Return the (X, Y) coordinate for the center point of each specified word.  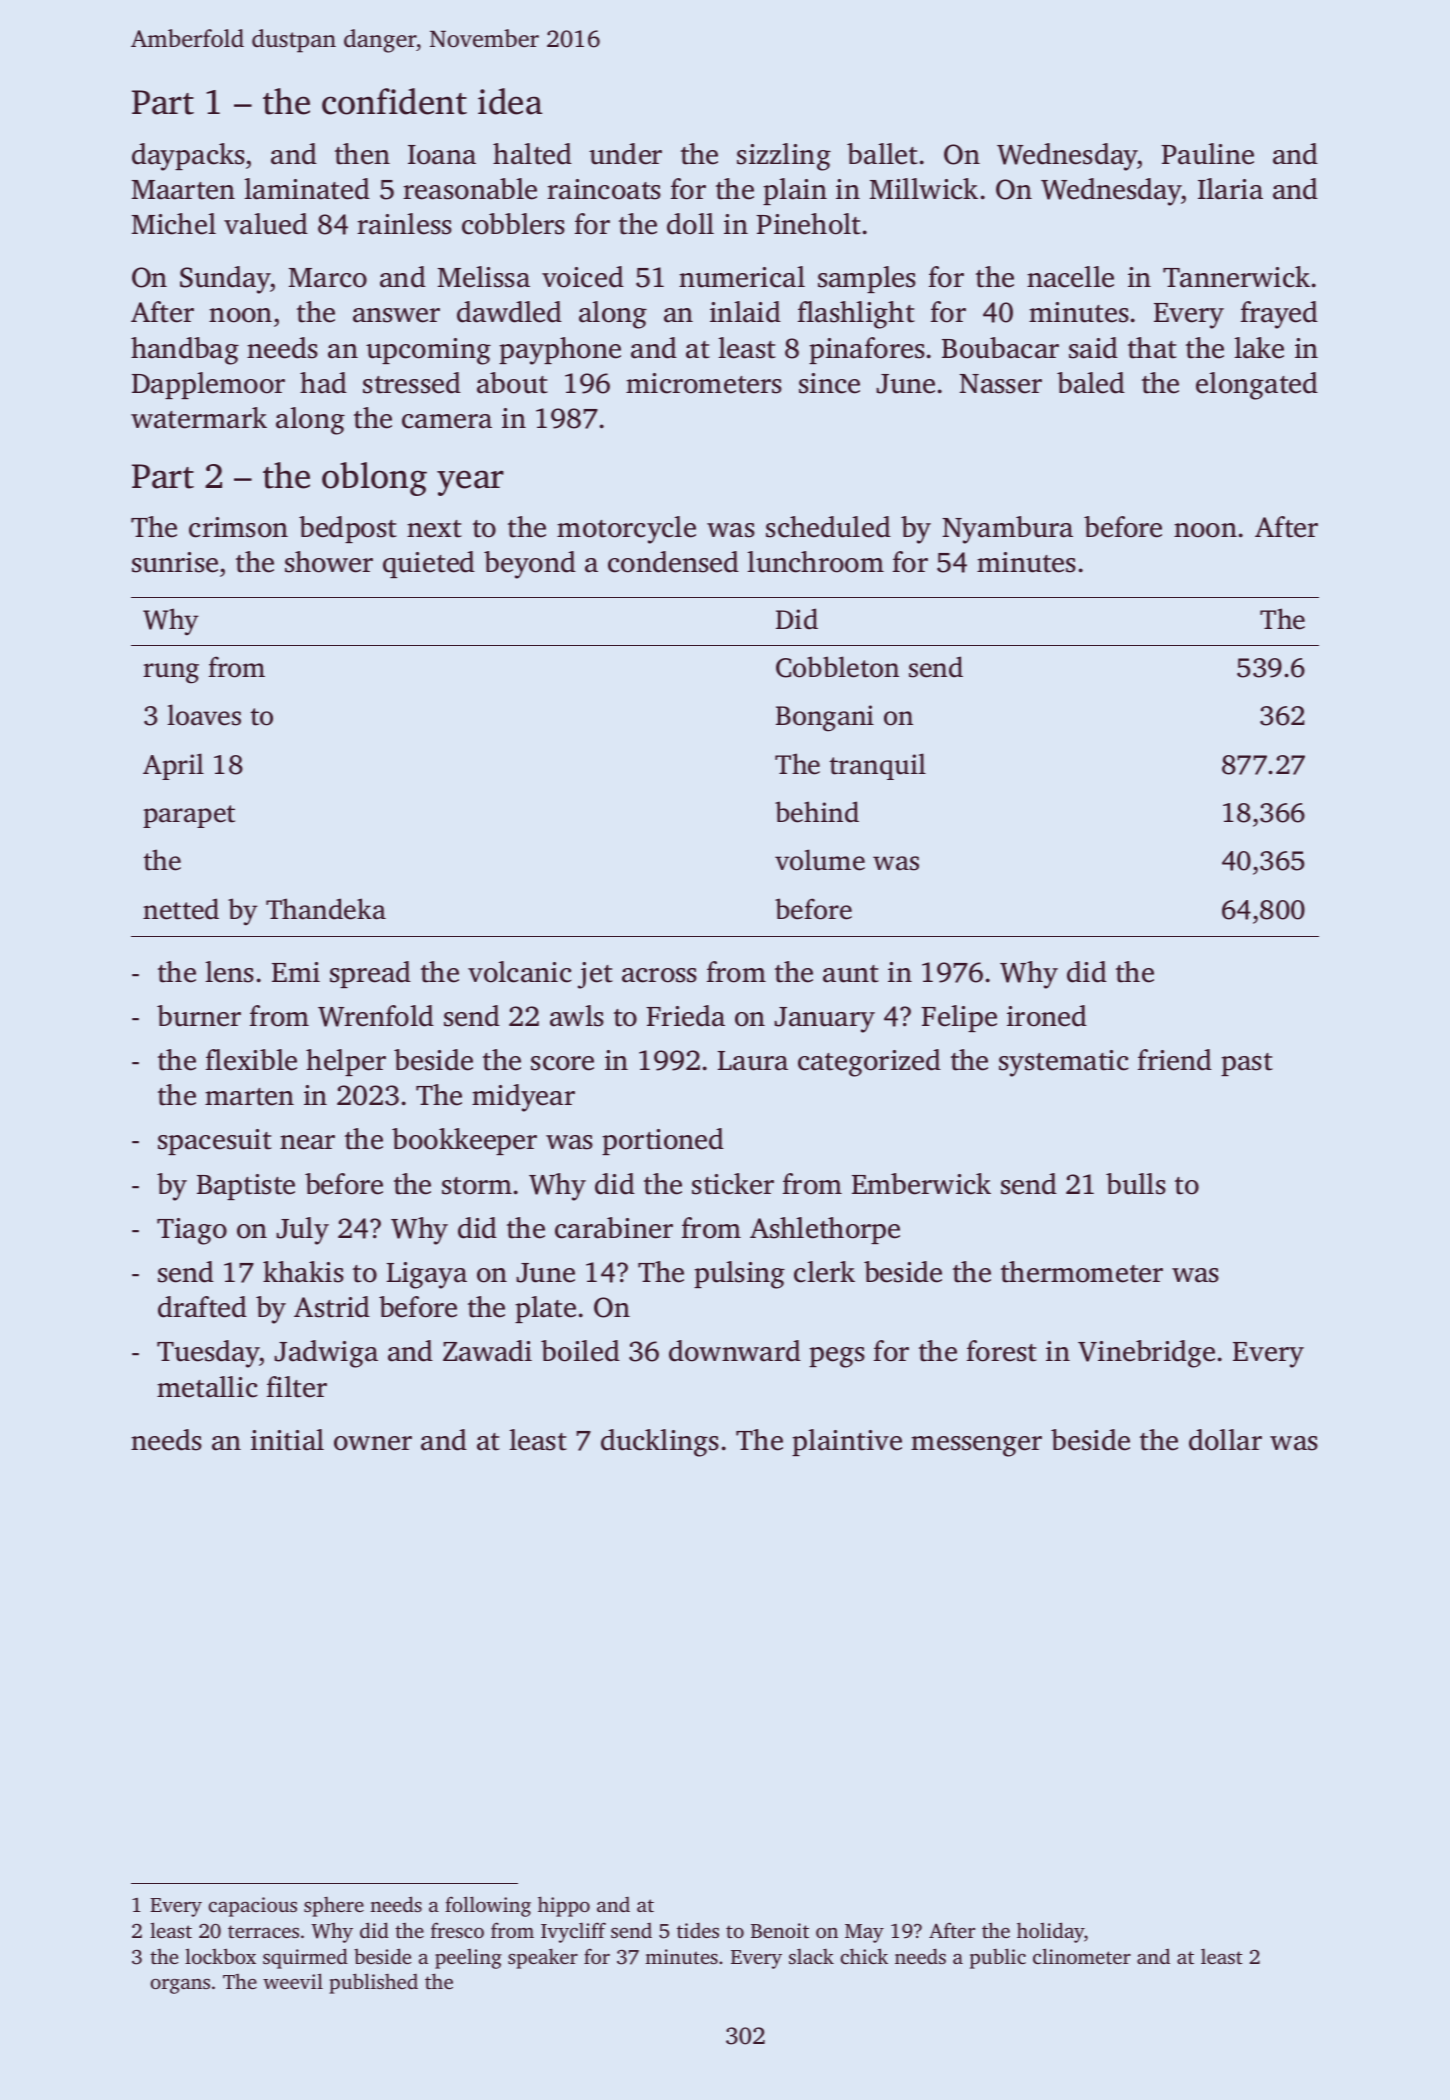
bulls (1136, 1184)
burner (199, 1016)
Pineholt (808, 224)
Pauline (1207, 154)
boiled (580, 1351)
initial (287, 1440)
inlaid (745, 312)
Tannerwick (1236, 277)
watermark (199, 418)
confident (394, 101)
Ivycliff (573, 1932)
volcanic (520, 972)
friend (1175, 1060)
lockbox (220, 1956)
